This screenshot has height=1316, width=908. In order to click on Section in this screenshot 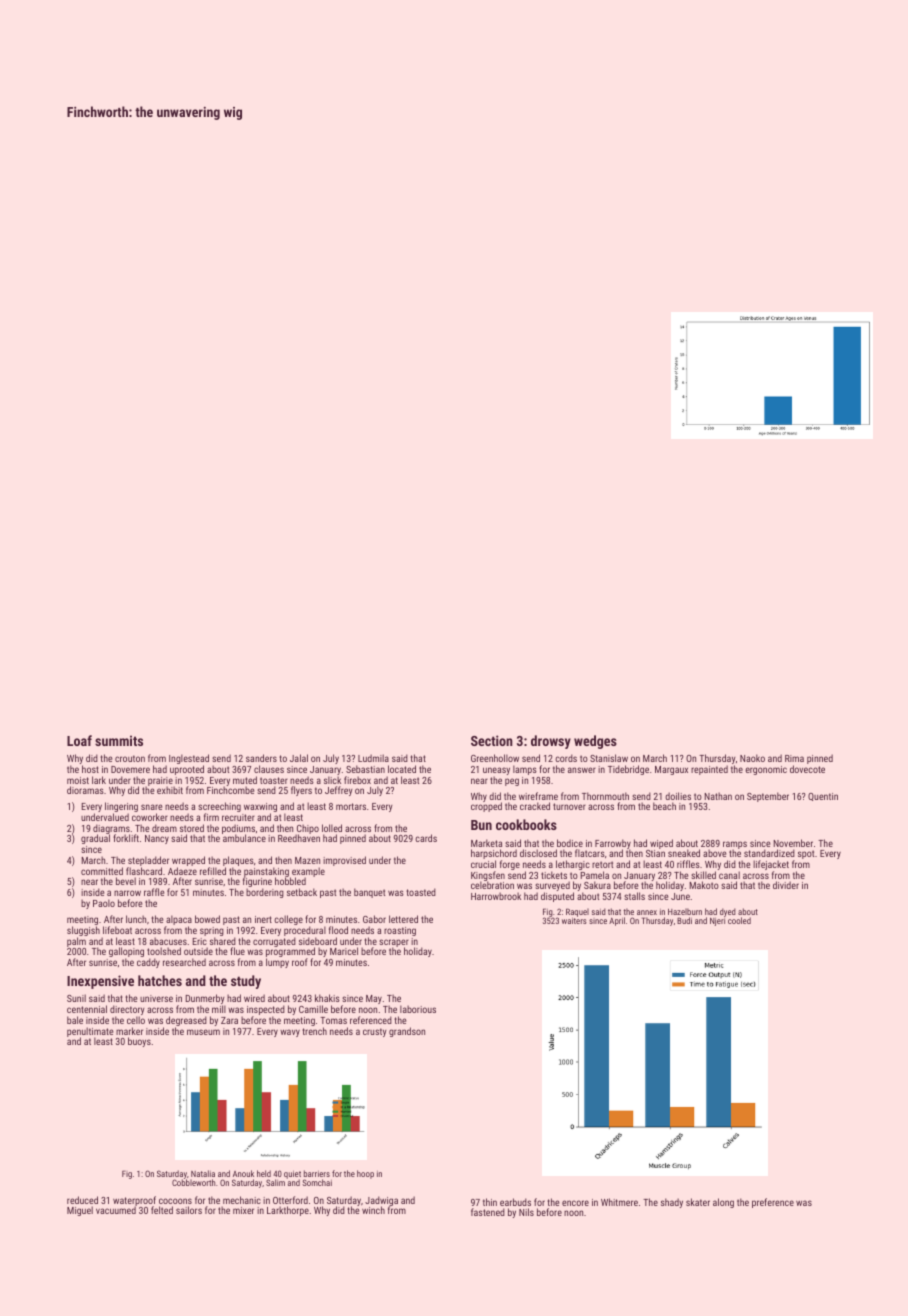, I will do `click(492, 740)`.
